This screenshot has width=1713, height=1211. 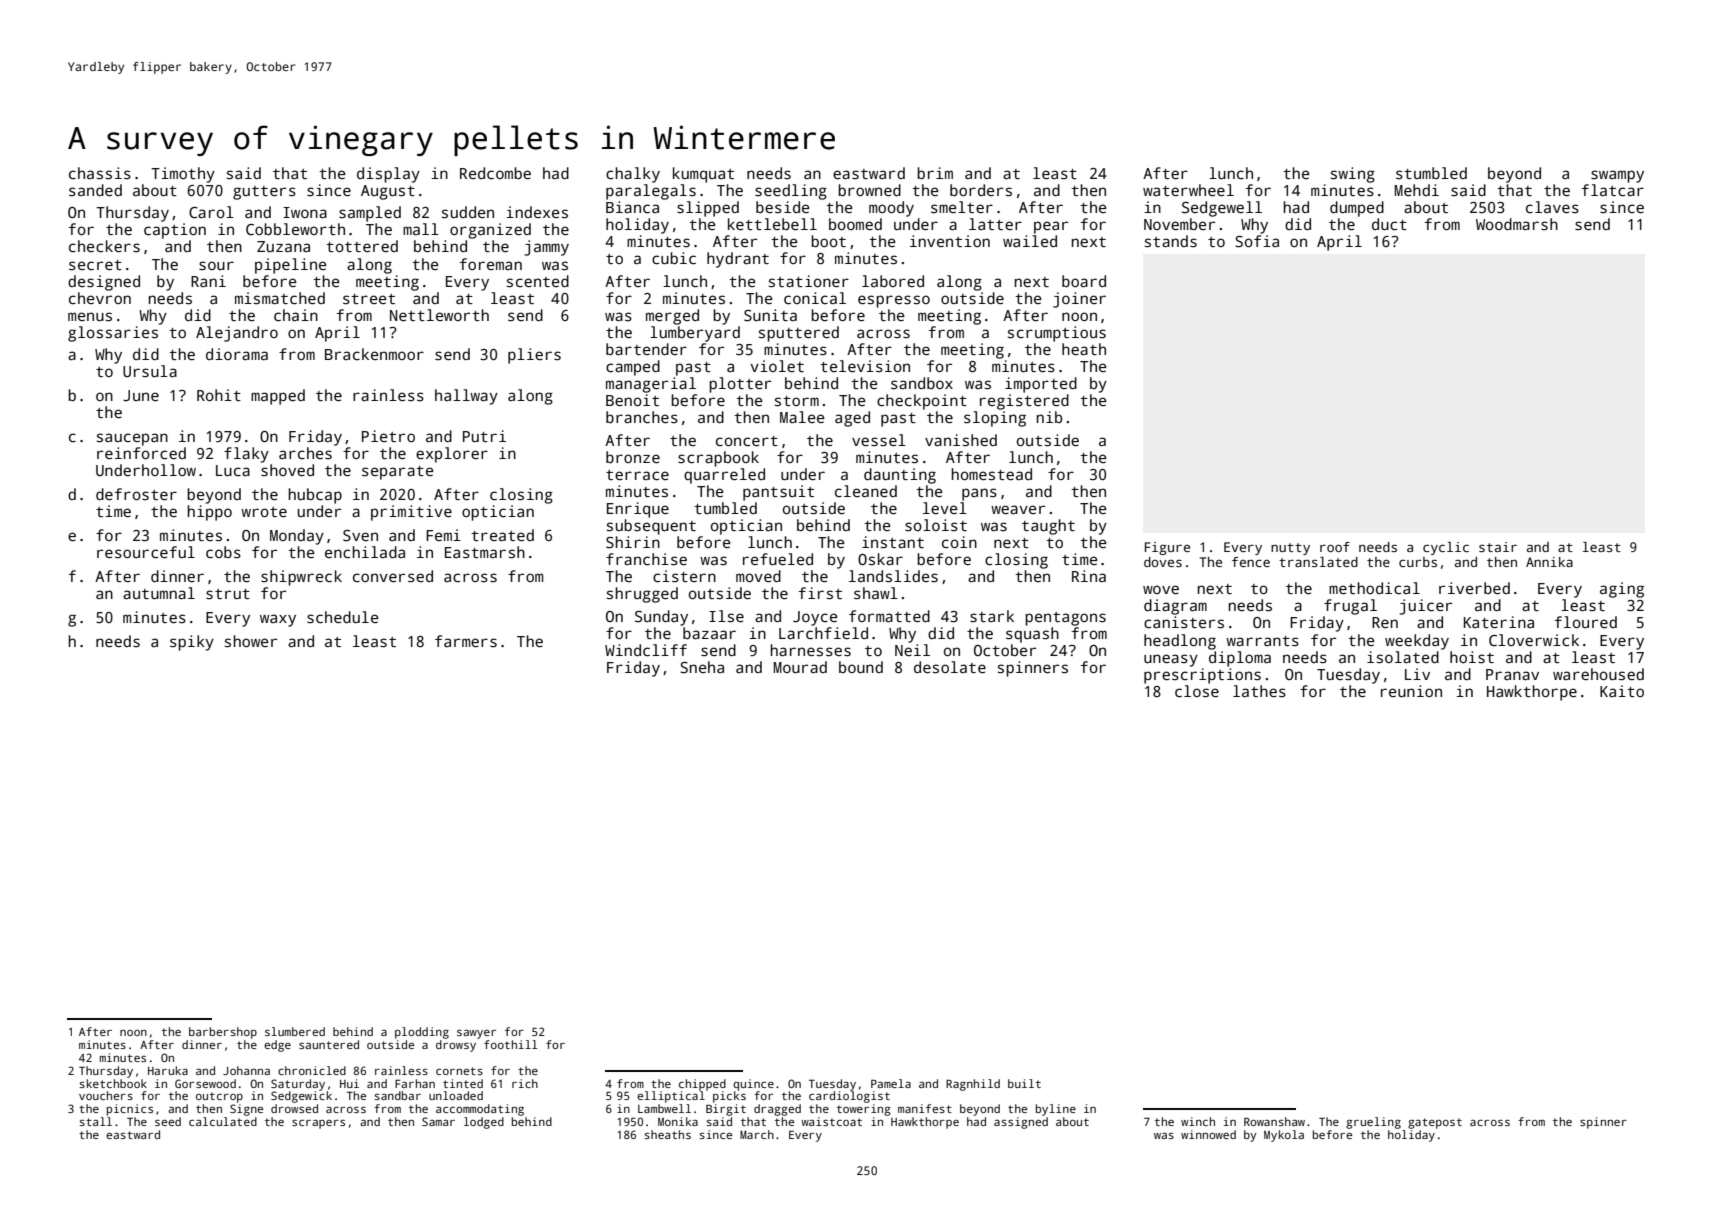 What do you see at coordinates (223, 1033) in the screenshot?
I see `barbershop` at bounding box center [223, 1033].
